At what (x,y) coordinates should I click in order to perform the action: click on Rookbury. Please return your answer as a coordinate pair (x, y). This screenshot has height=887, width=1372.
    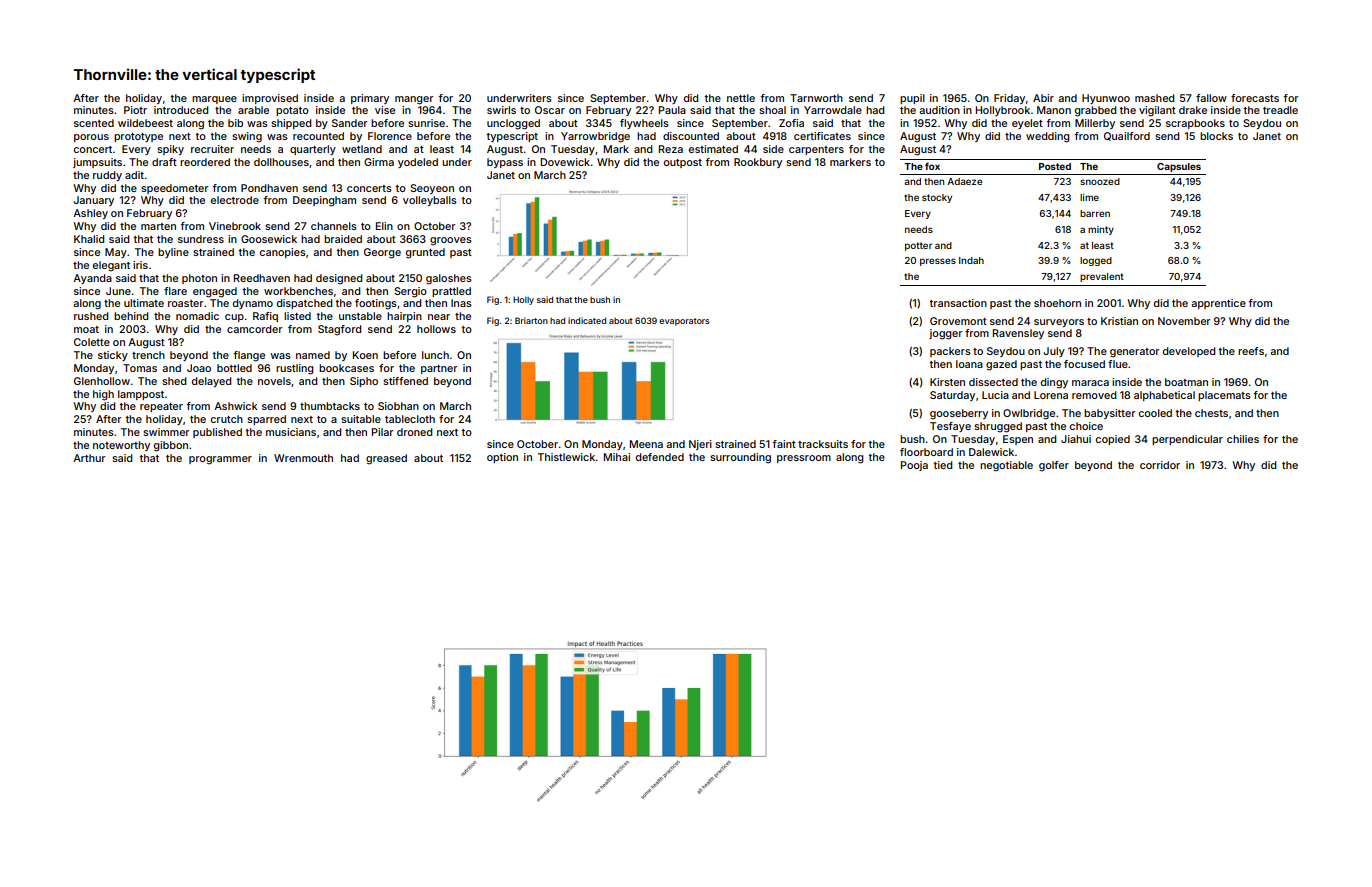
    Looking at the image, I should click on (758, 163).
